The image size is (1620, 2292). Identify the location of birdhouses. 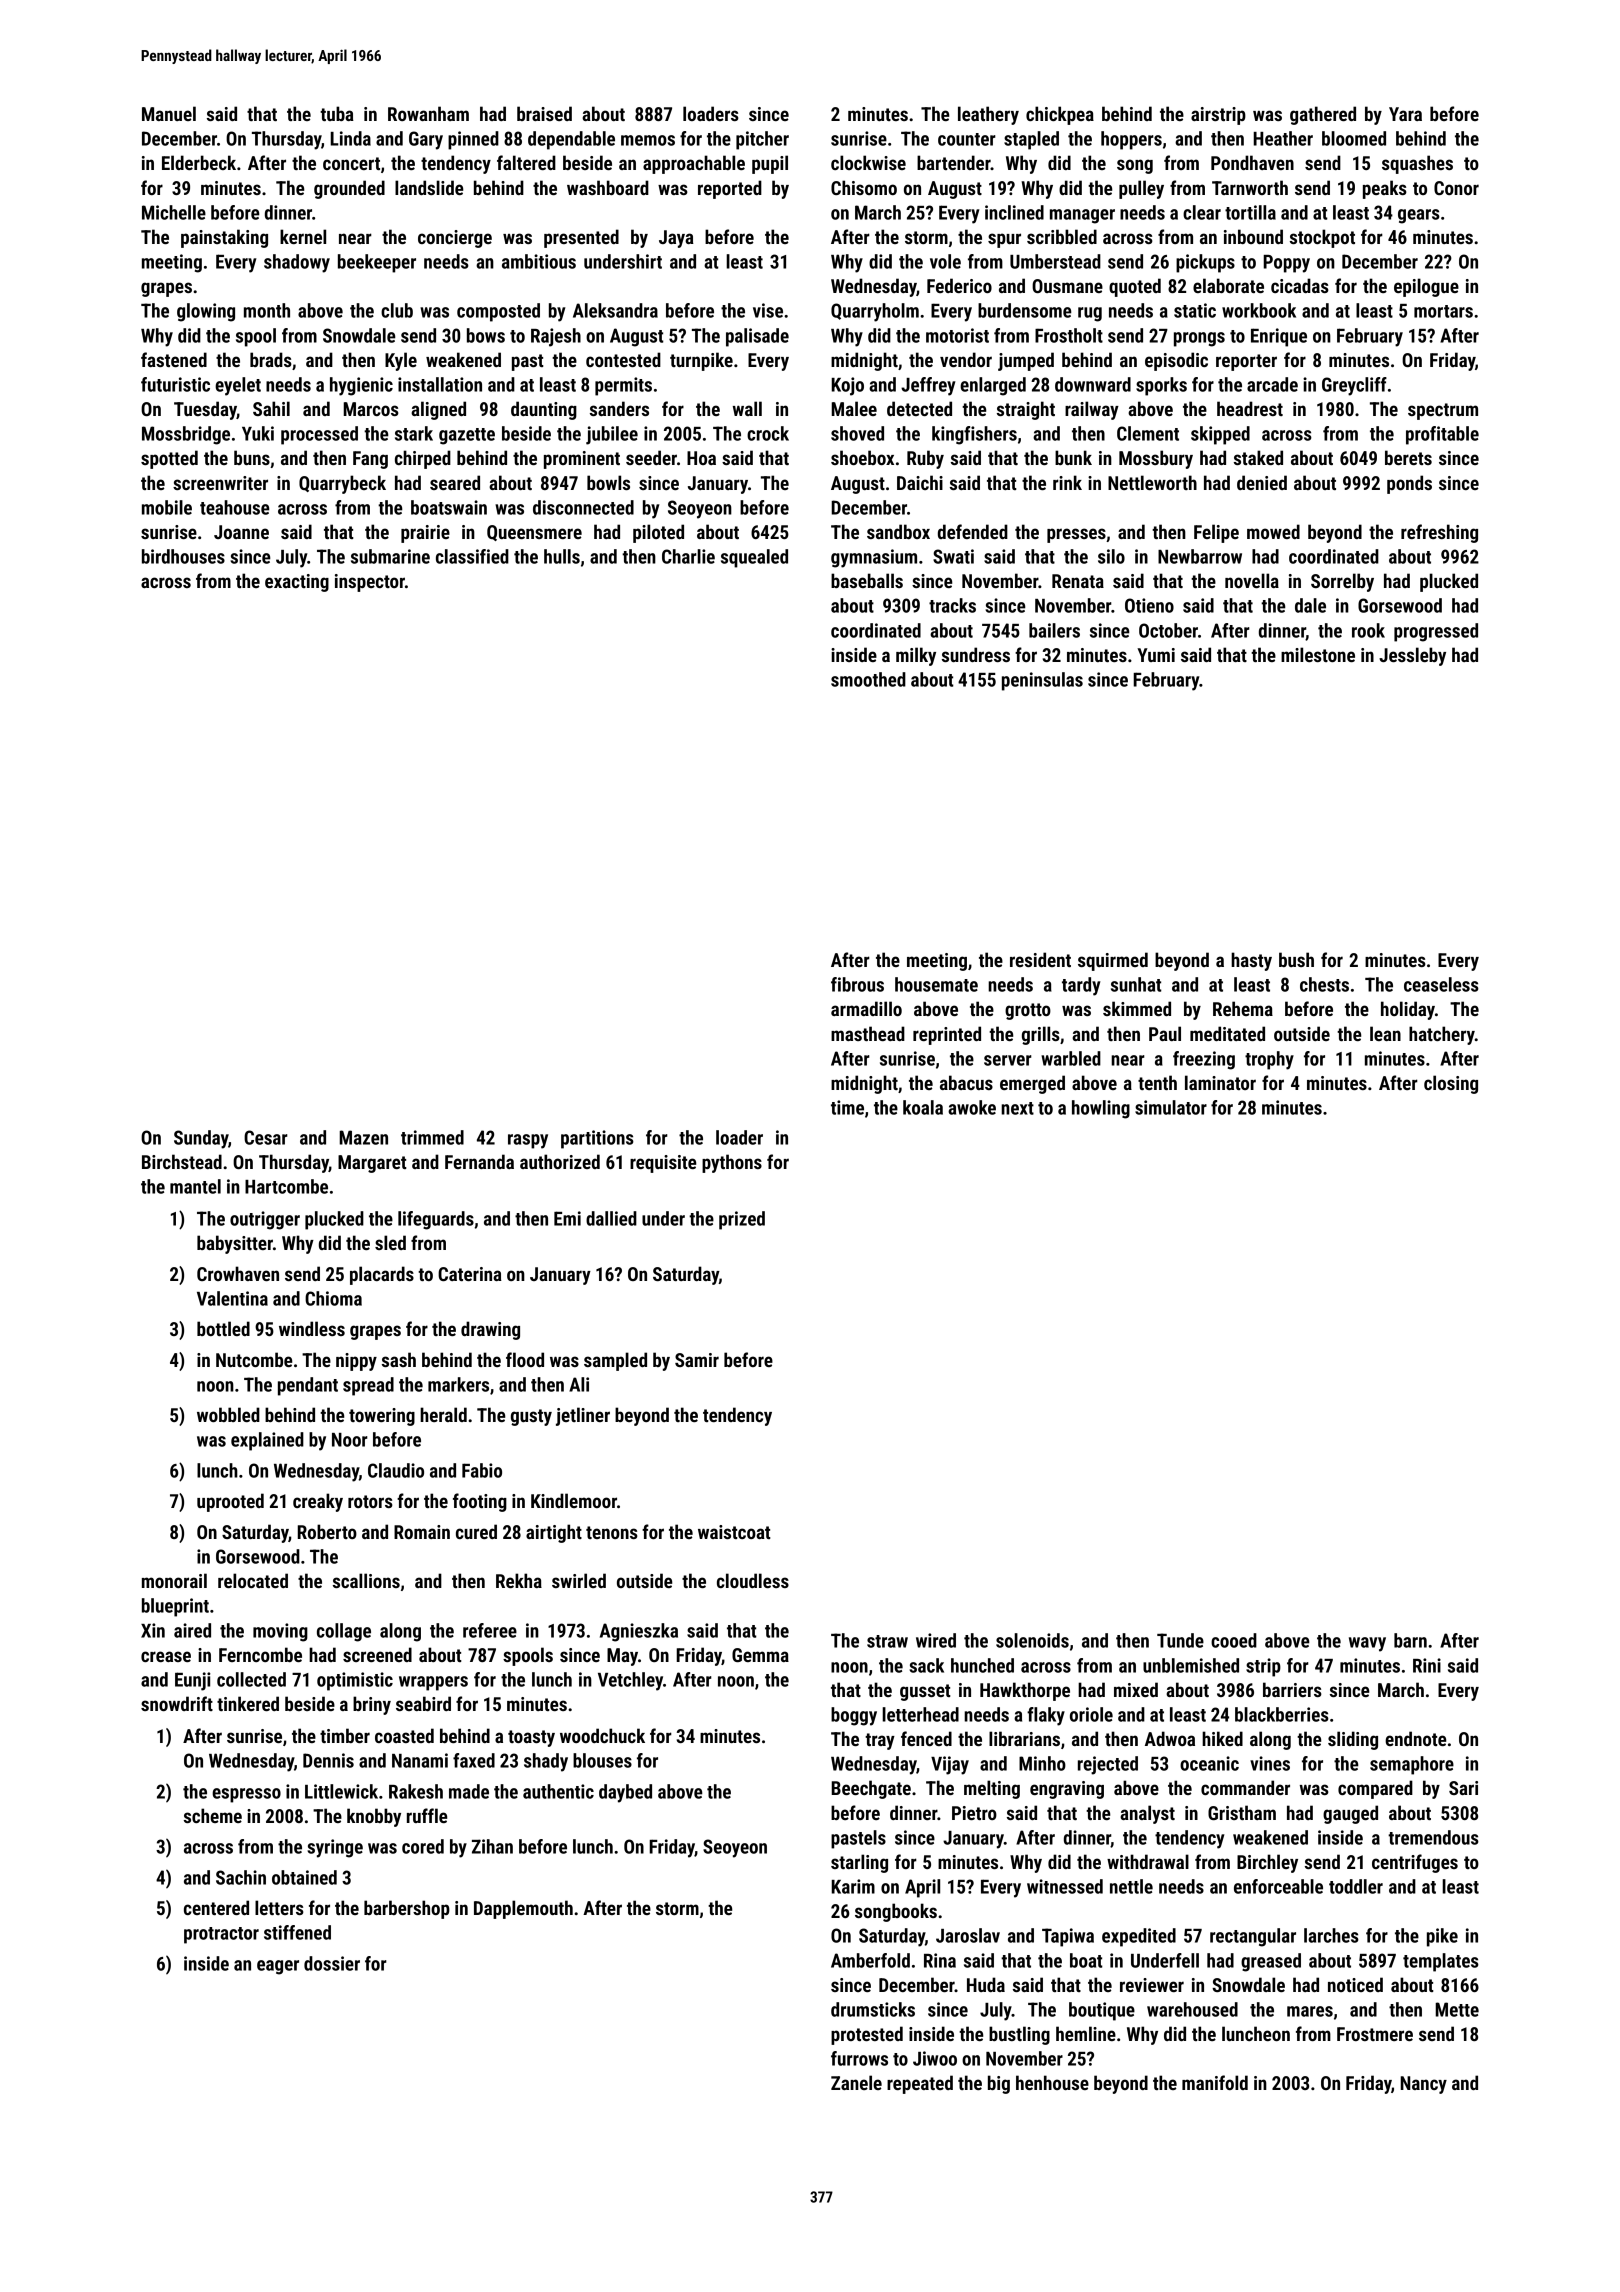
(183, 556).
